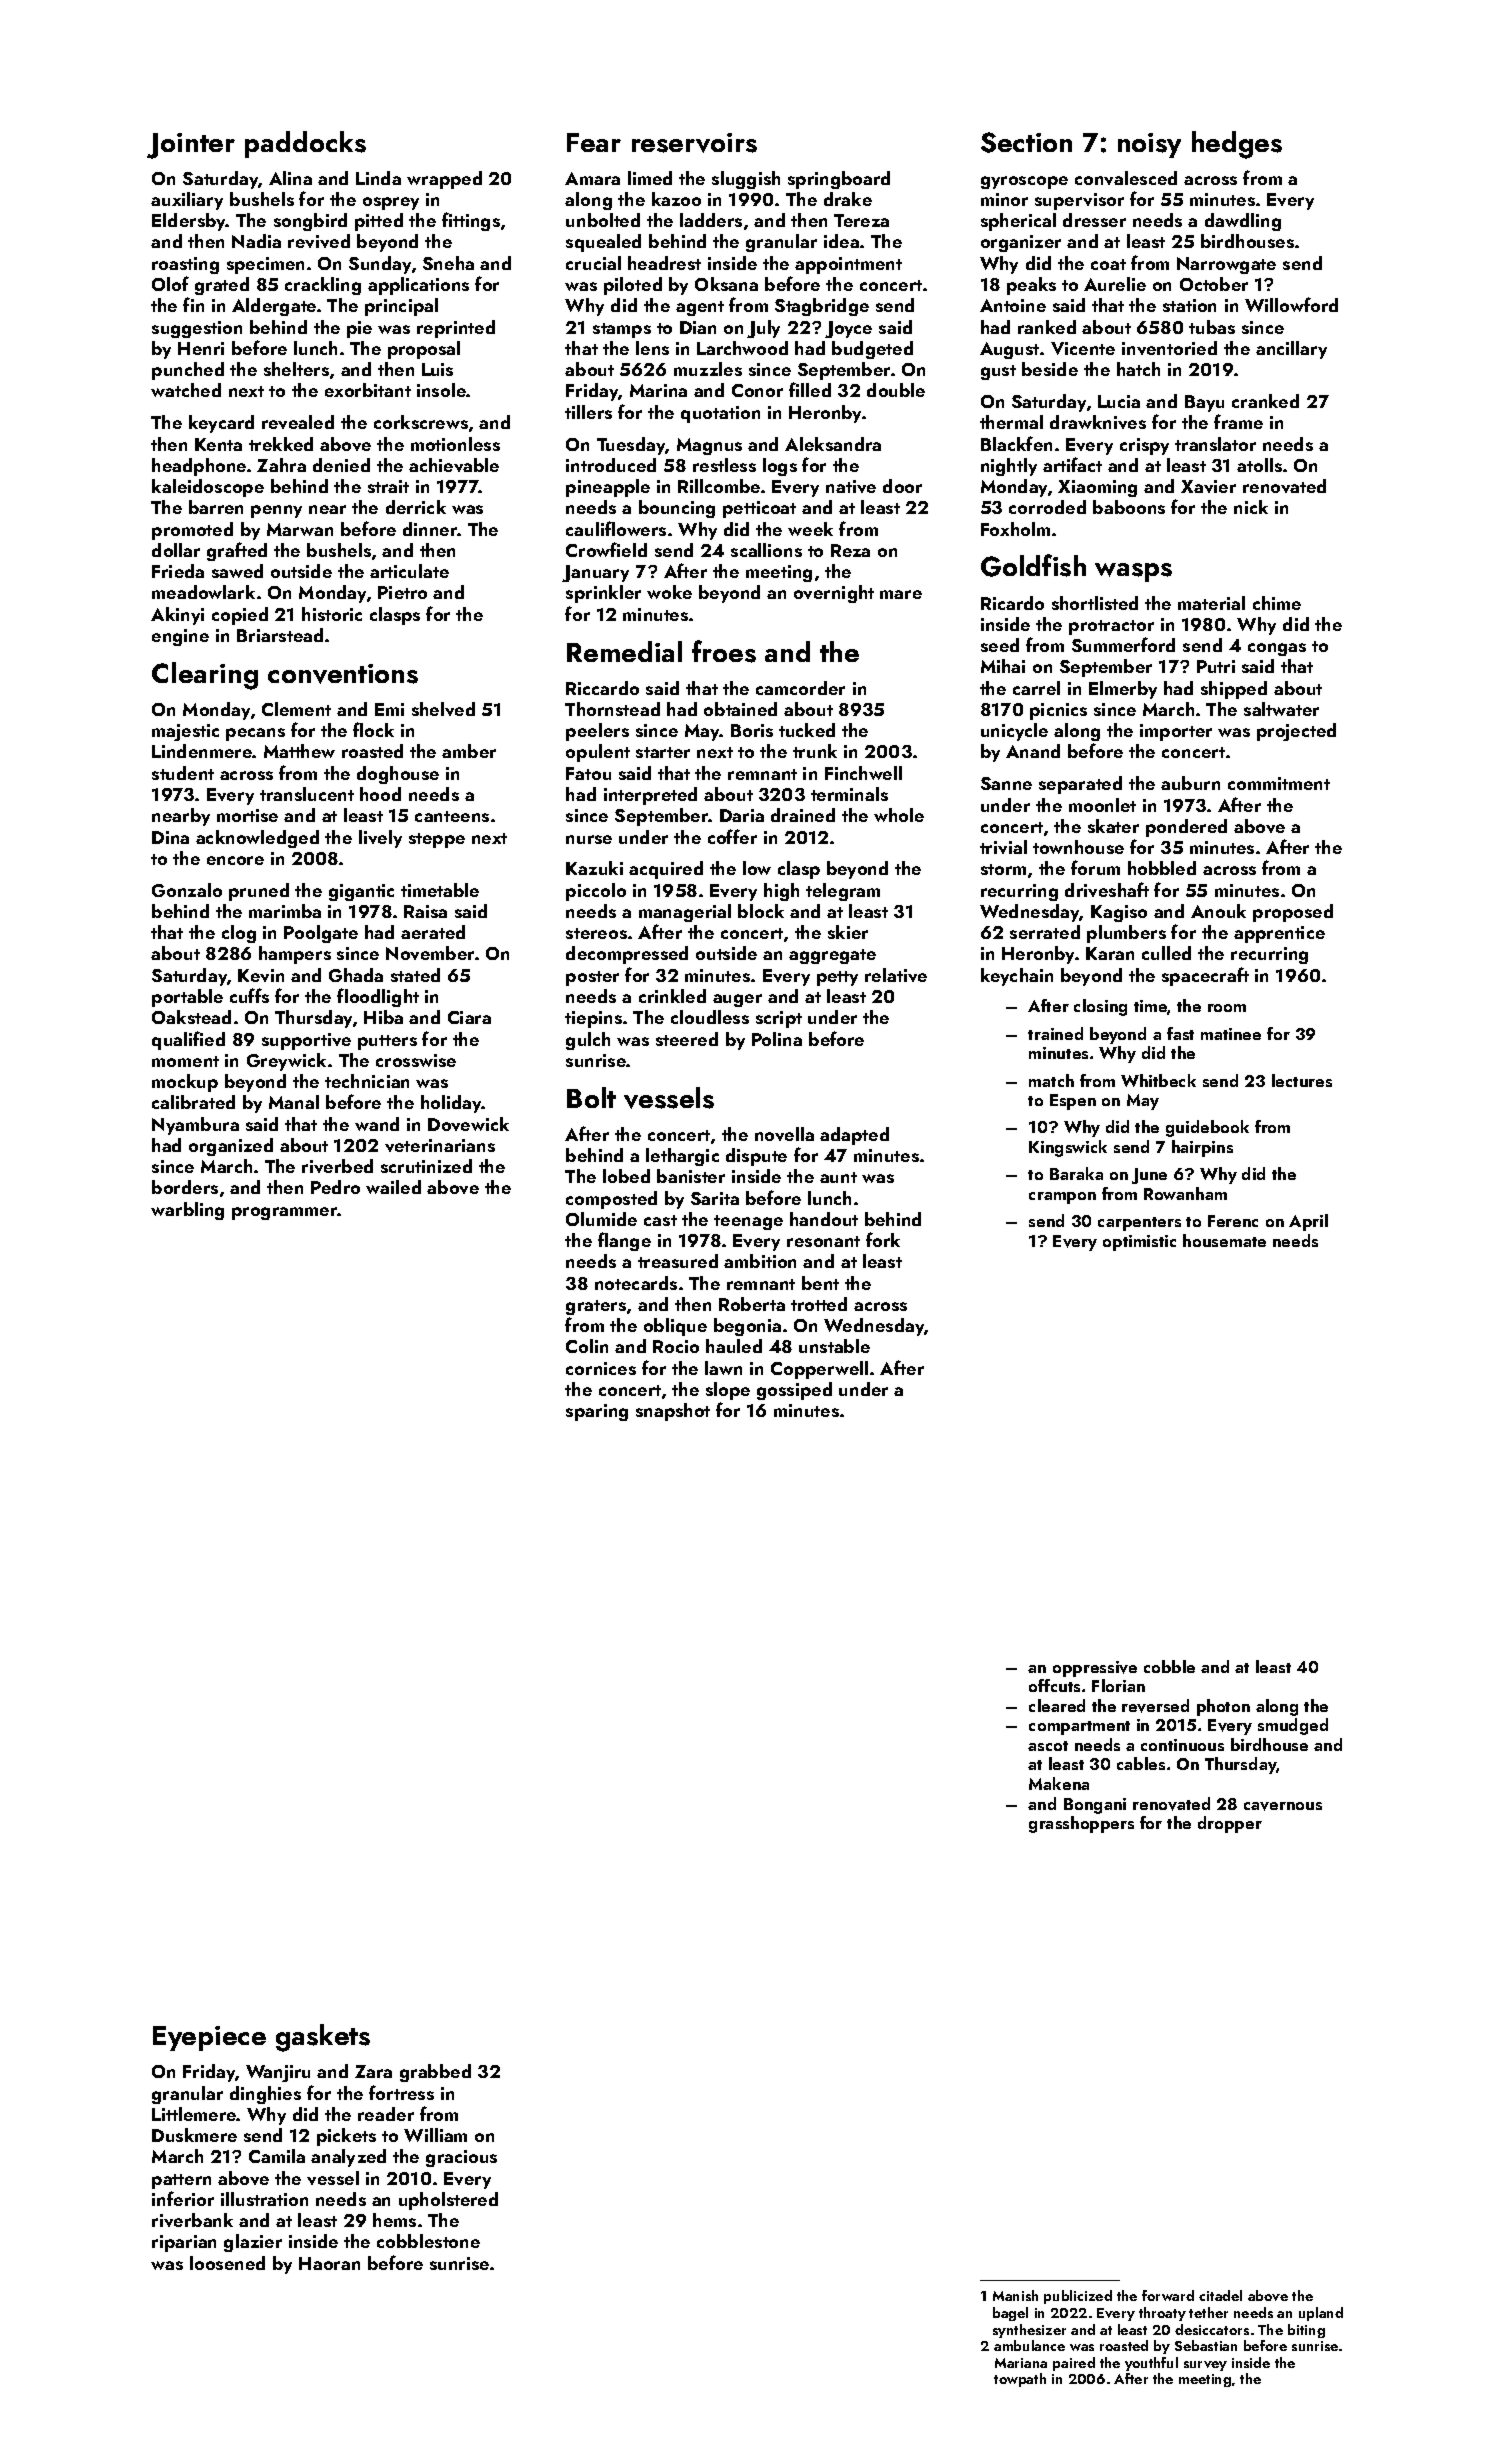 This document has width=1496, height=2464. I want to click on Haoran, so click(329, 2263).
